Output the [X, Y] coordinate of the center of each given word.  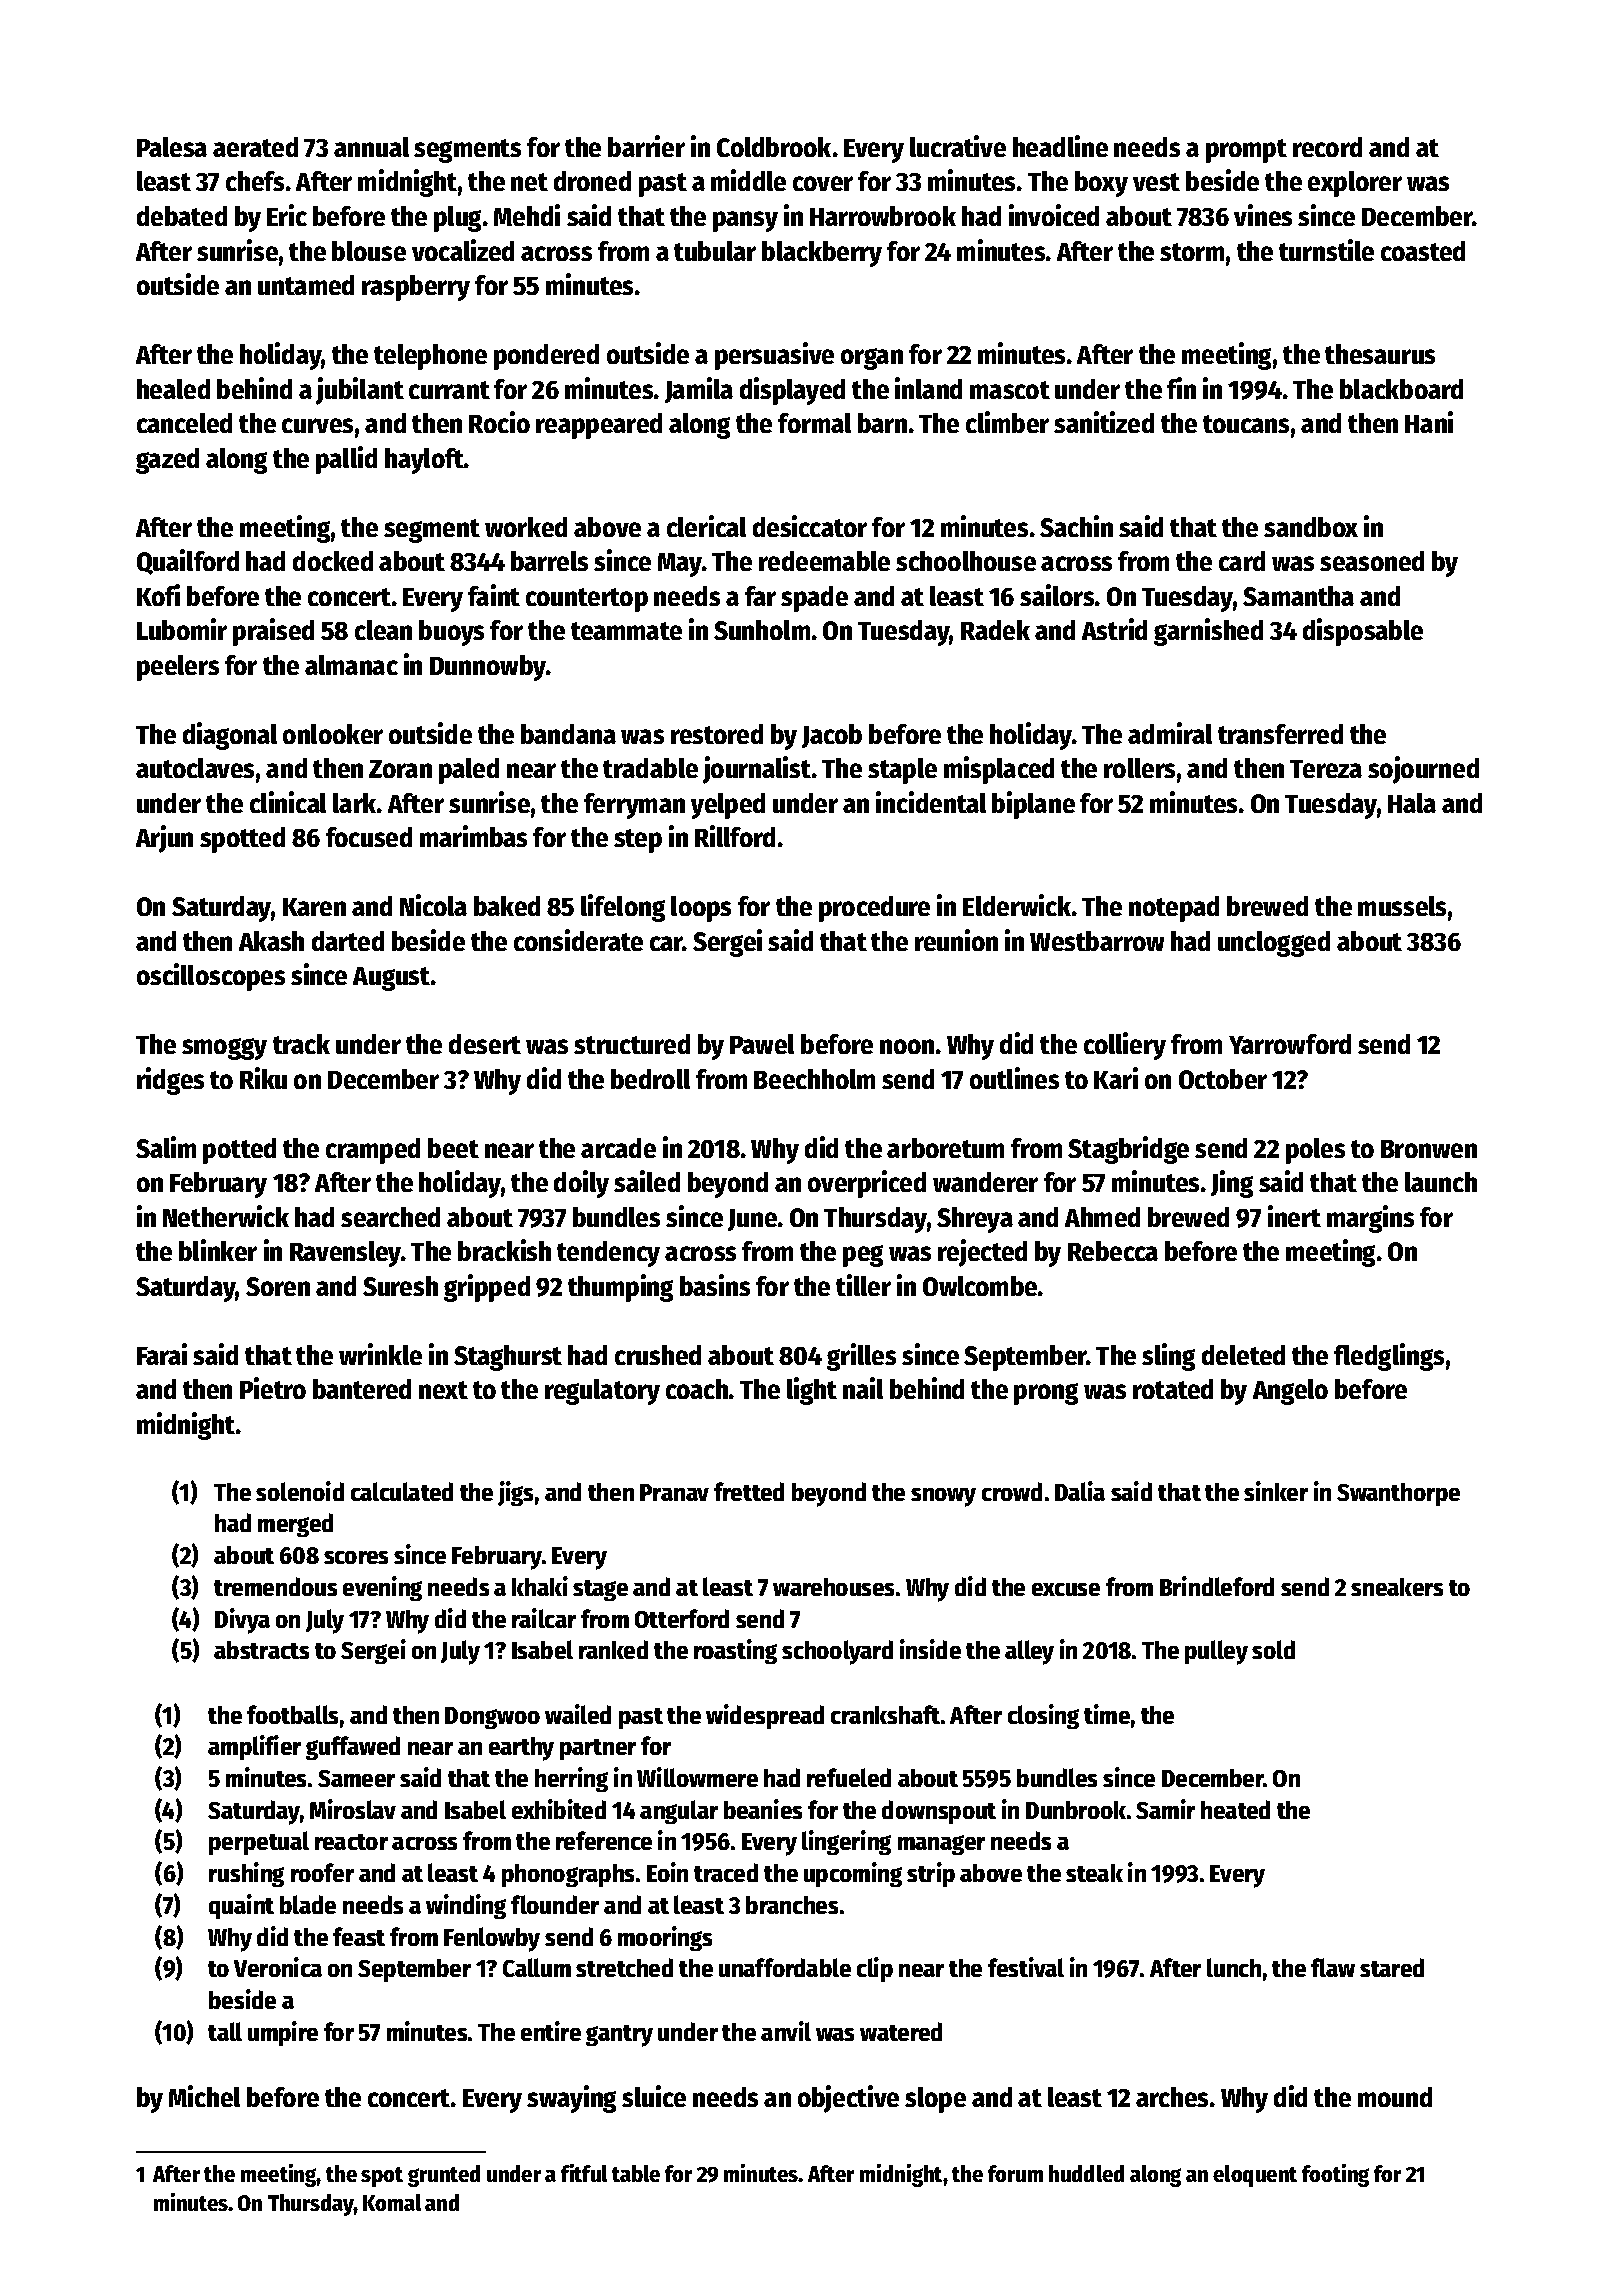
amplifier [254, 1747]
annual [371, 147]
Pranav [674, 1492]
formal [814, 423]
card [1242, 561]
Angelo [1290, 1392]
